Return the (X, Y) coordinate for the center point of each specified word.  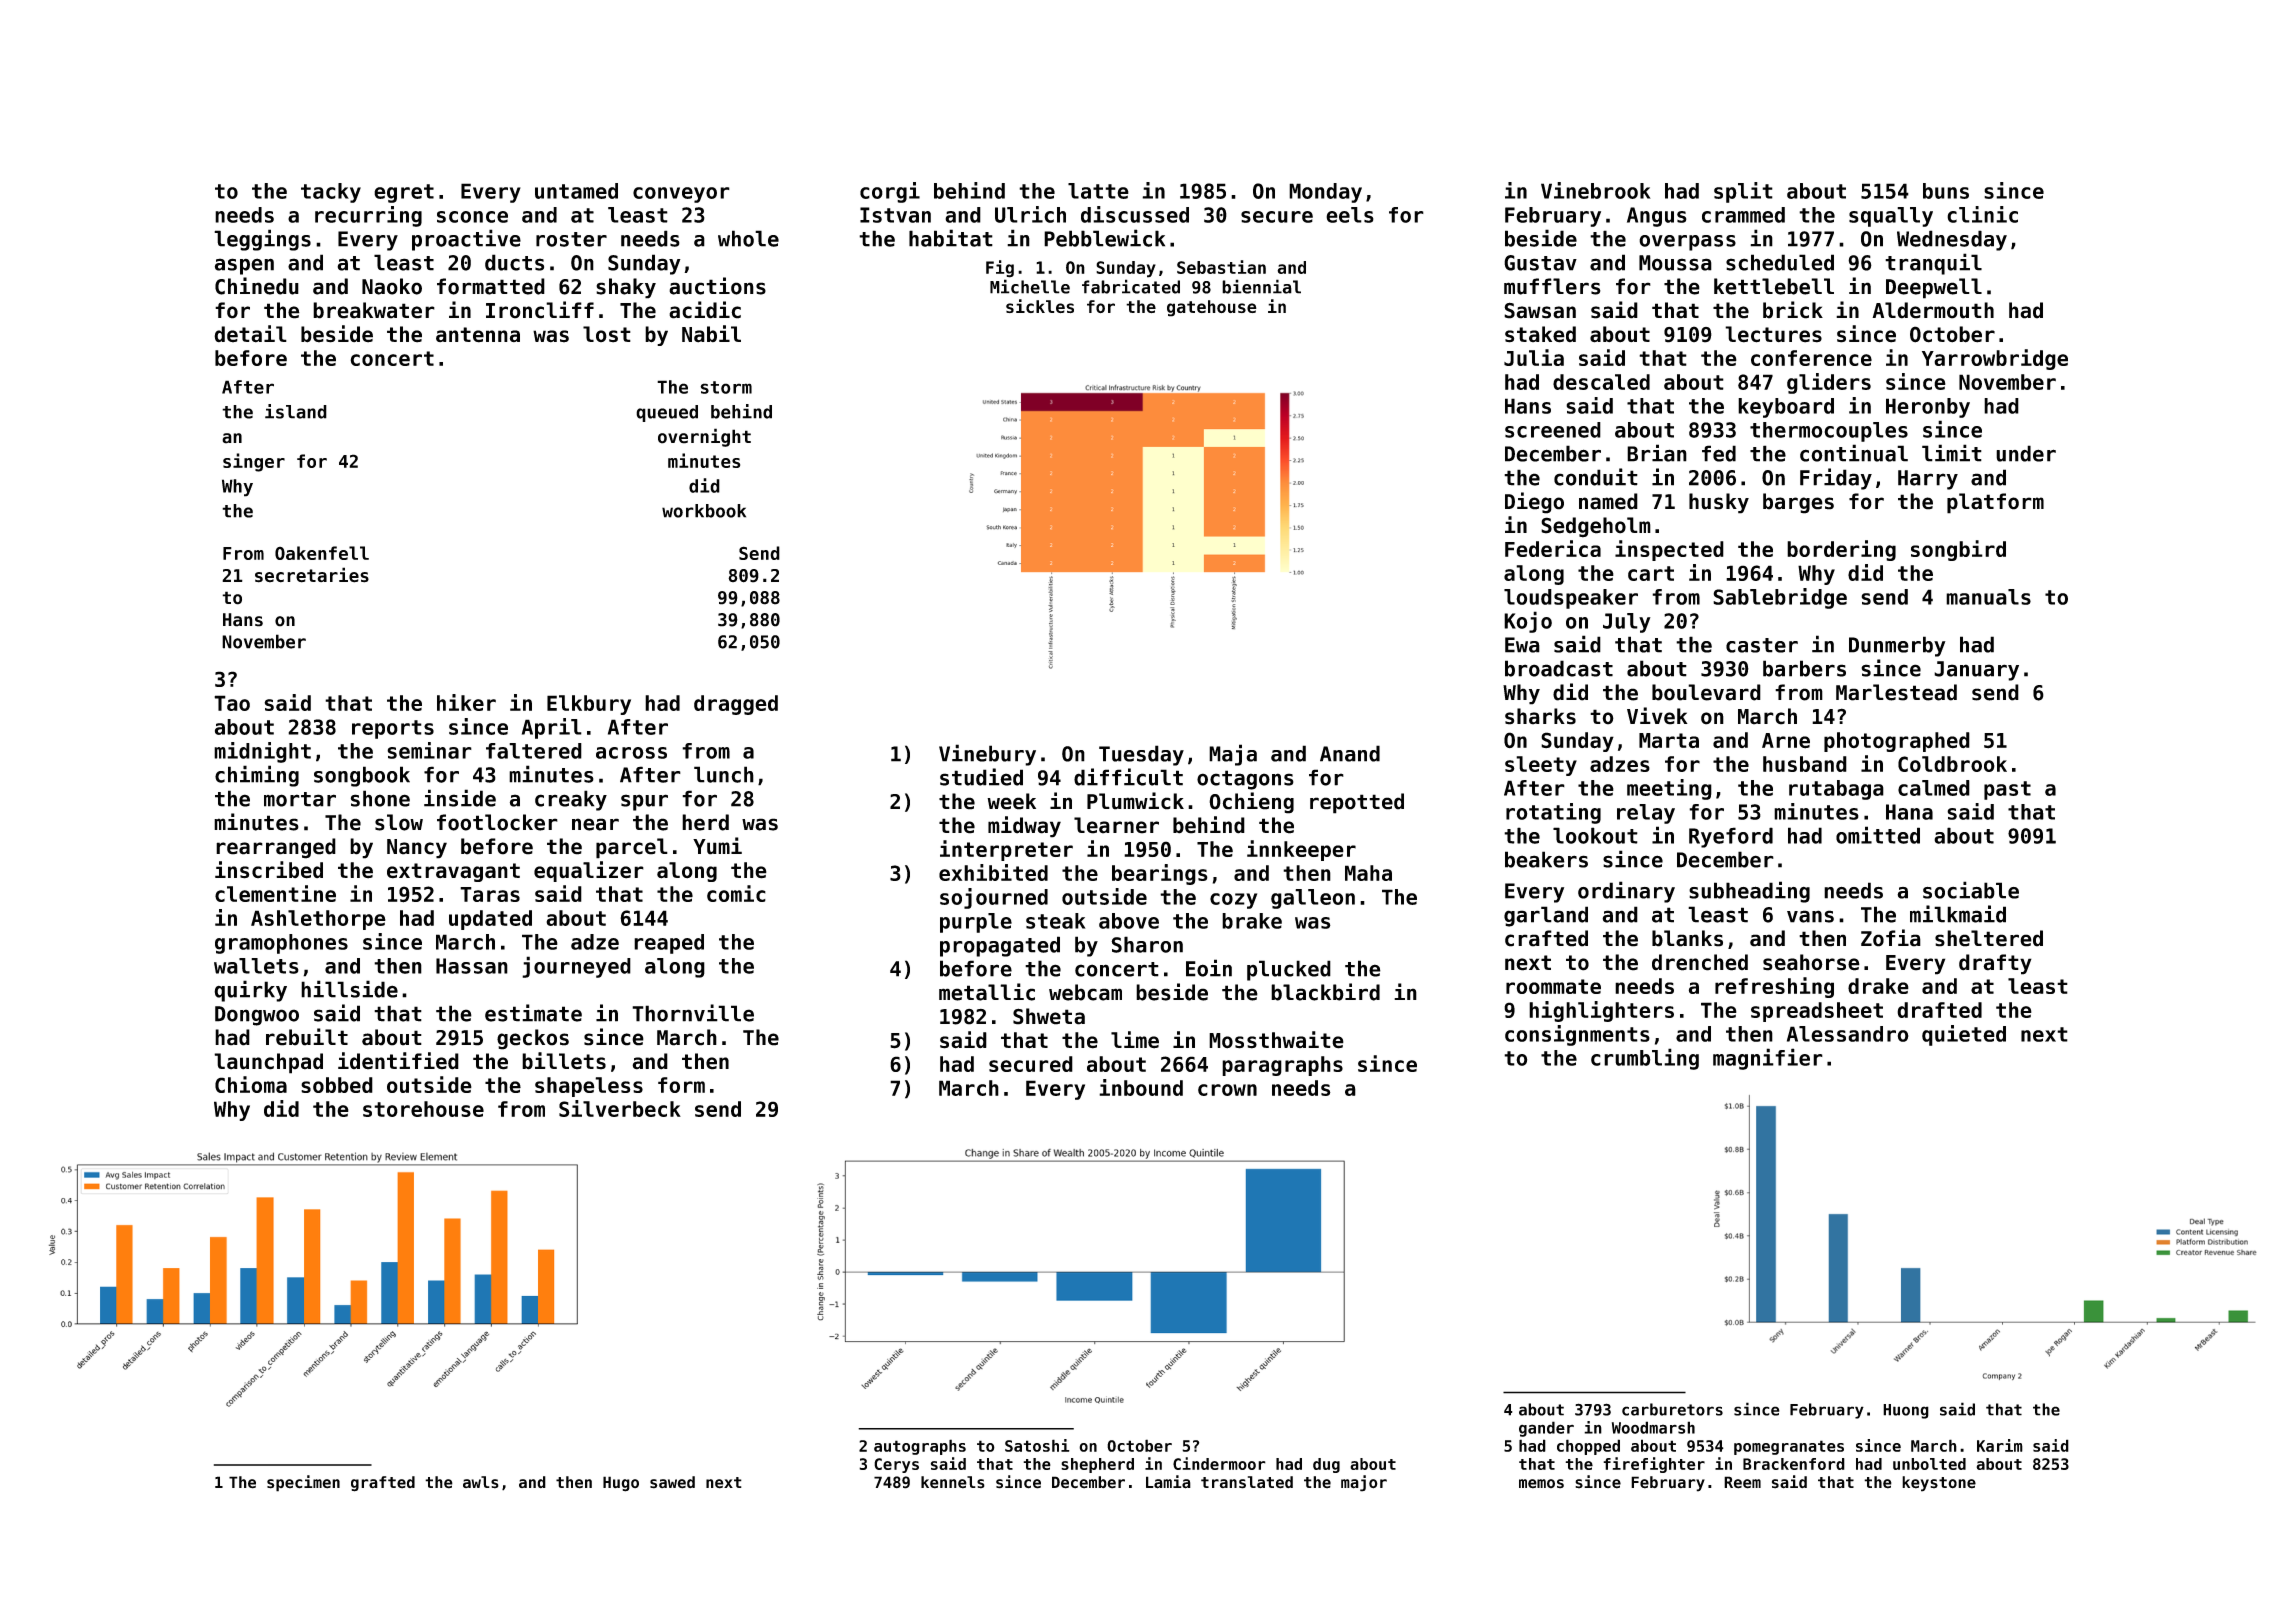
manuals (1988, 597)
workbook (704, 511)
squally (1891, 217)
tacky (331, 193)
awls (481, 1482)
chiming (257, 776)
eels (1350, 215)
